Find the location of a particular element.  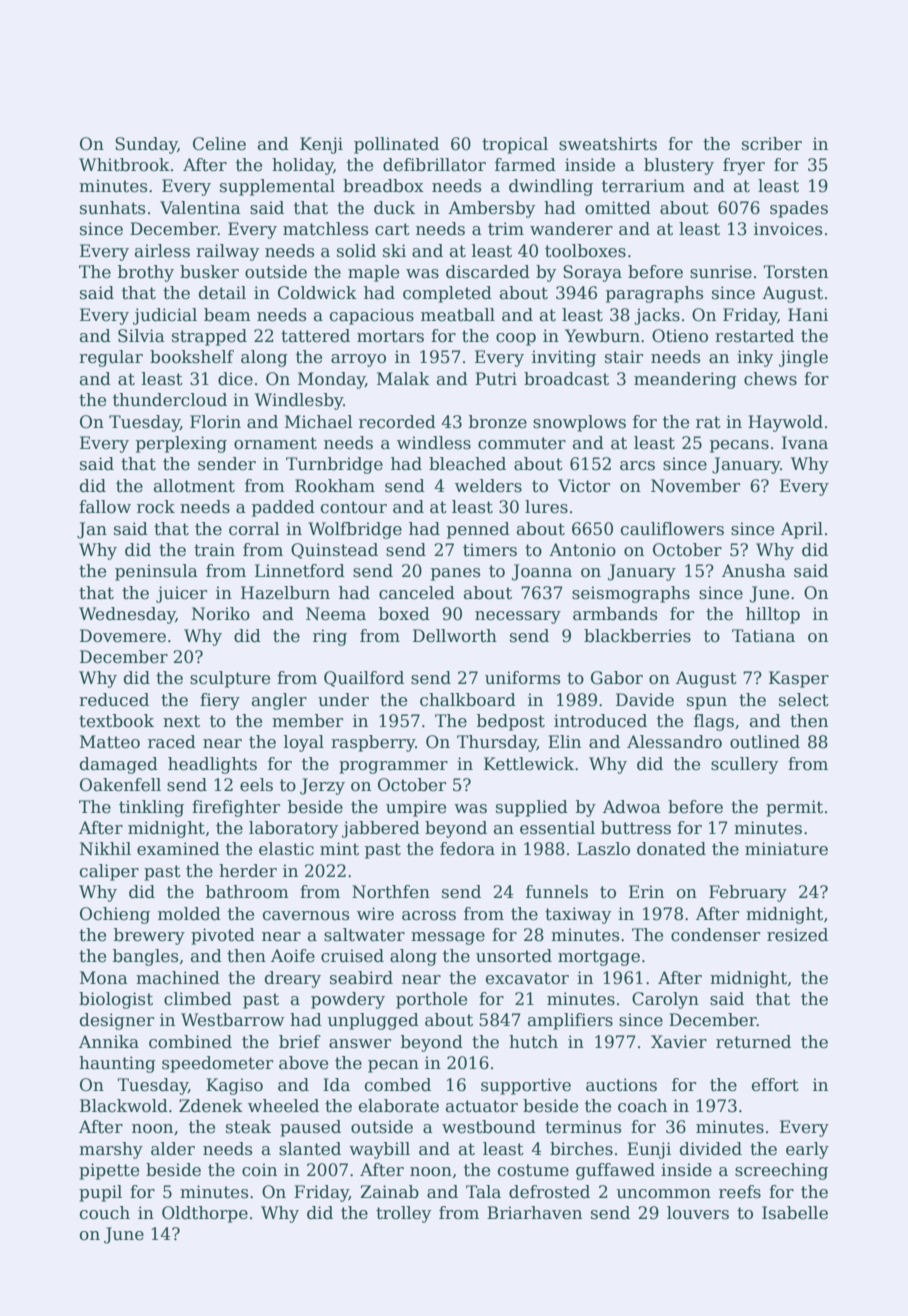

Windlesby is located at coordinates (299, 401).
